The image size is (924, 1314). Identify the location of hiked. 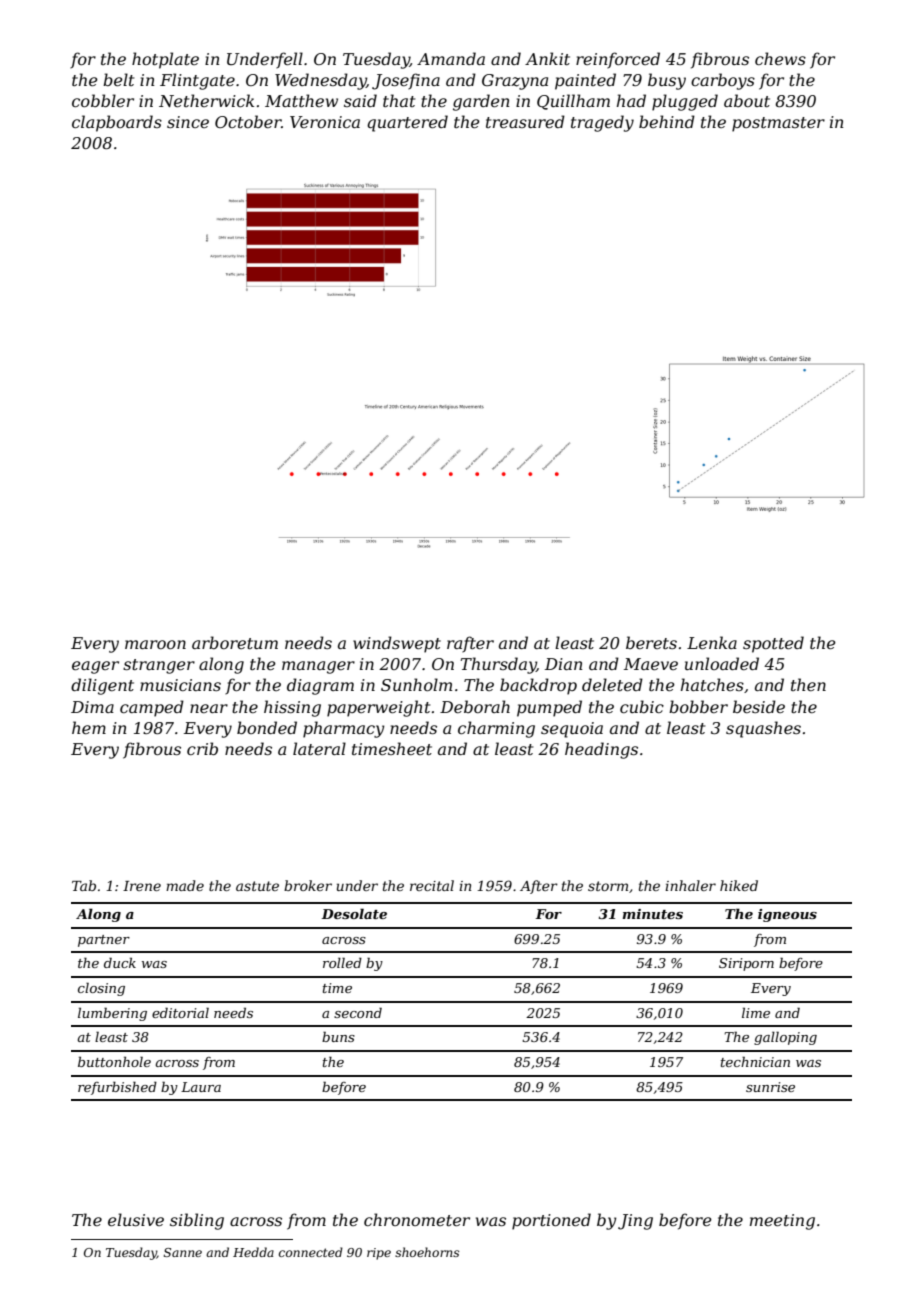
(739, 885).
